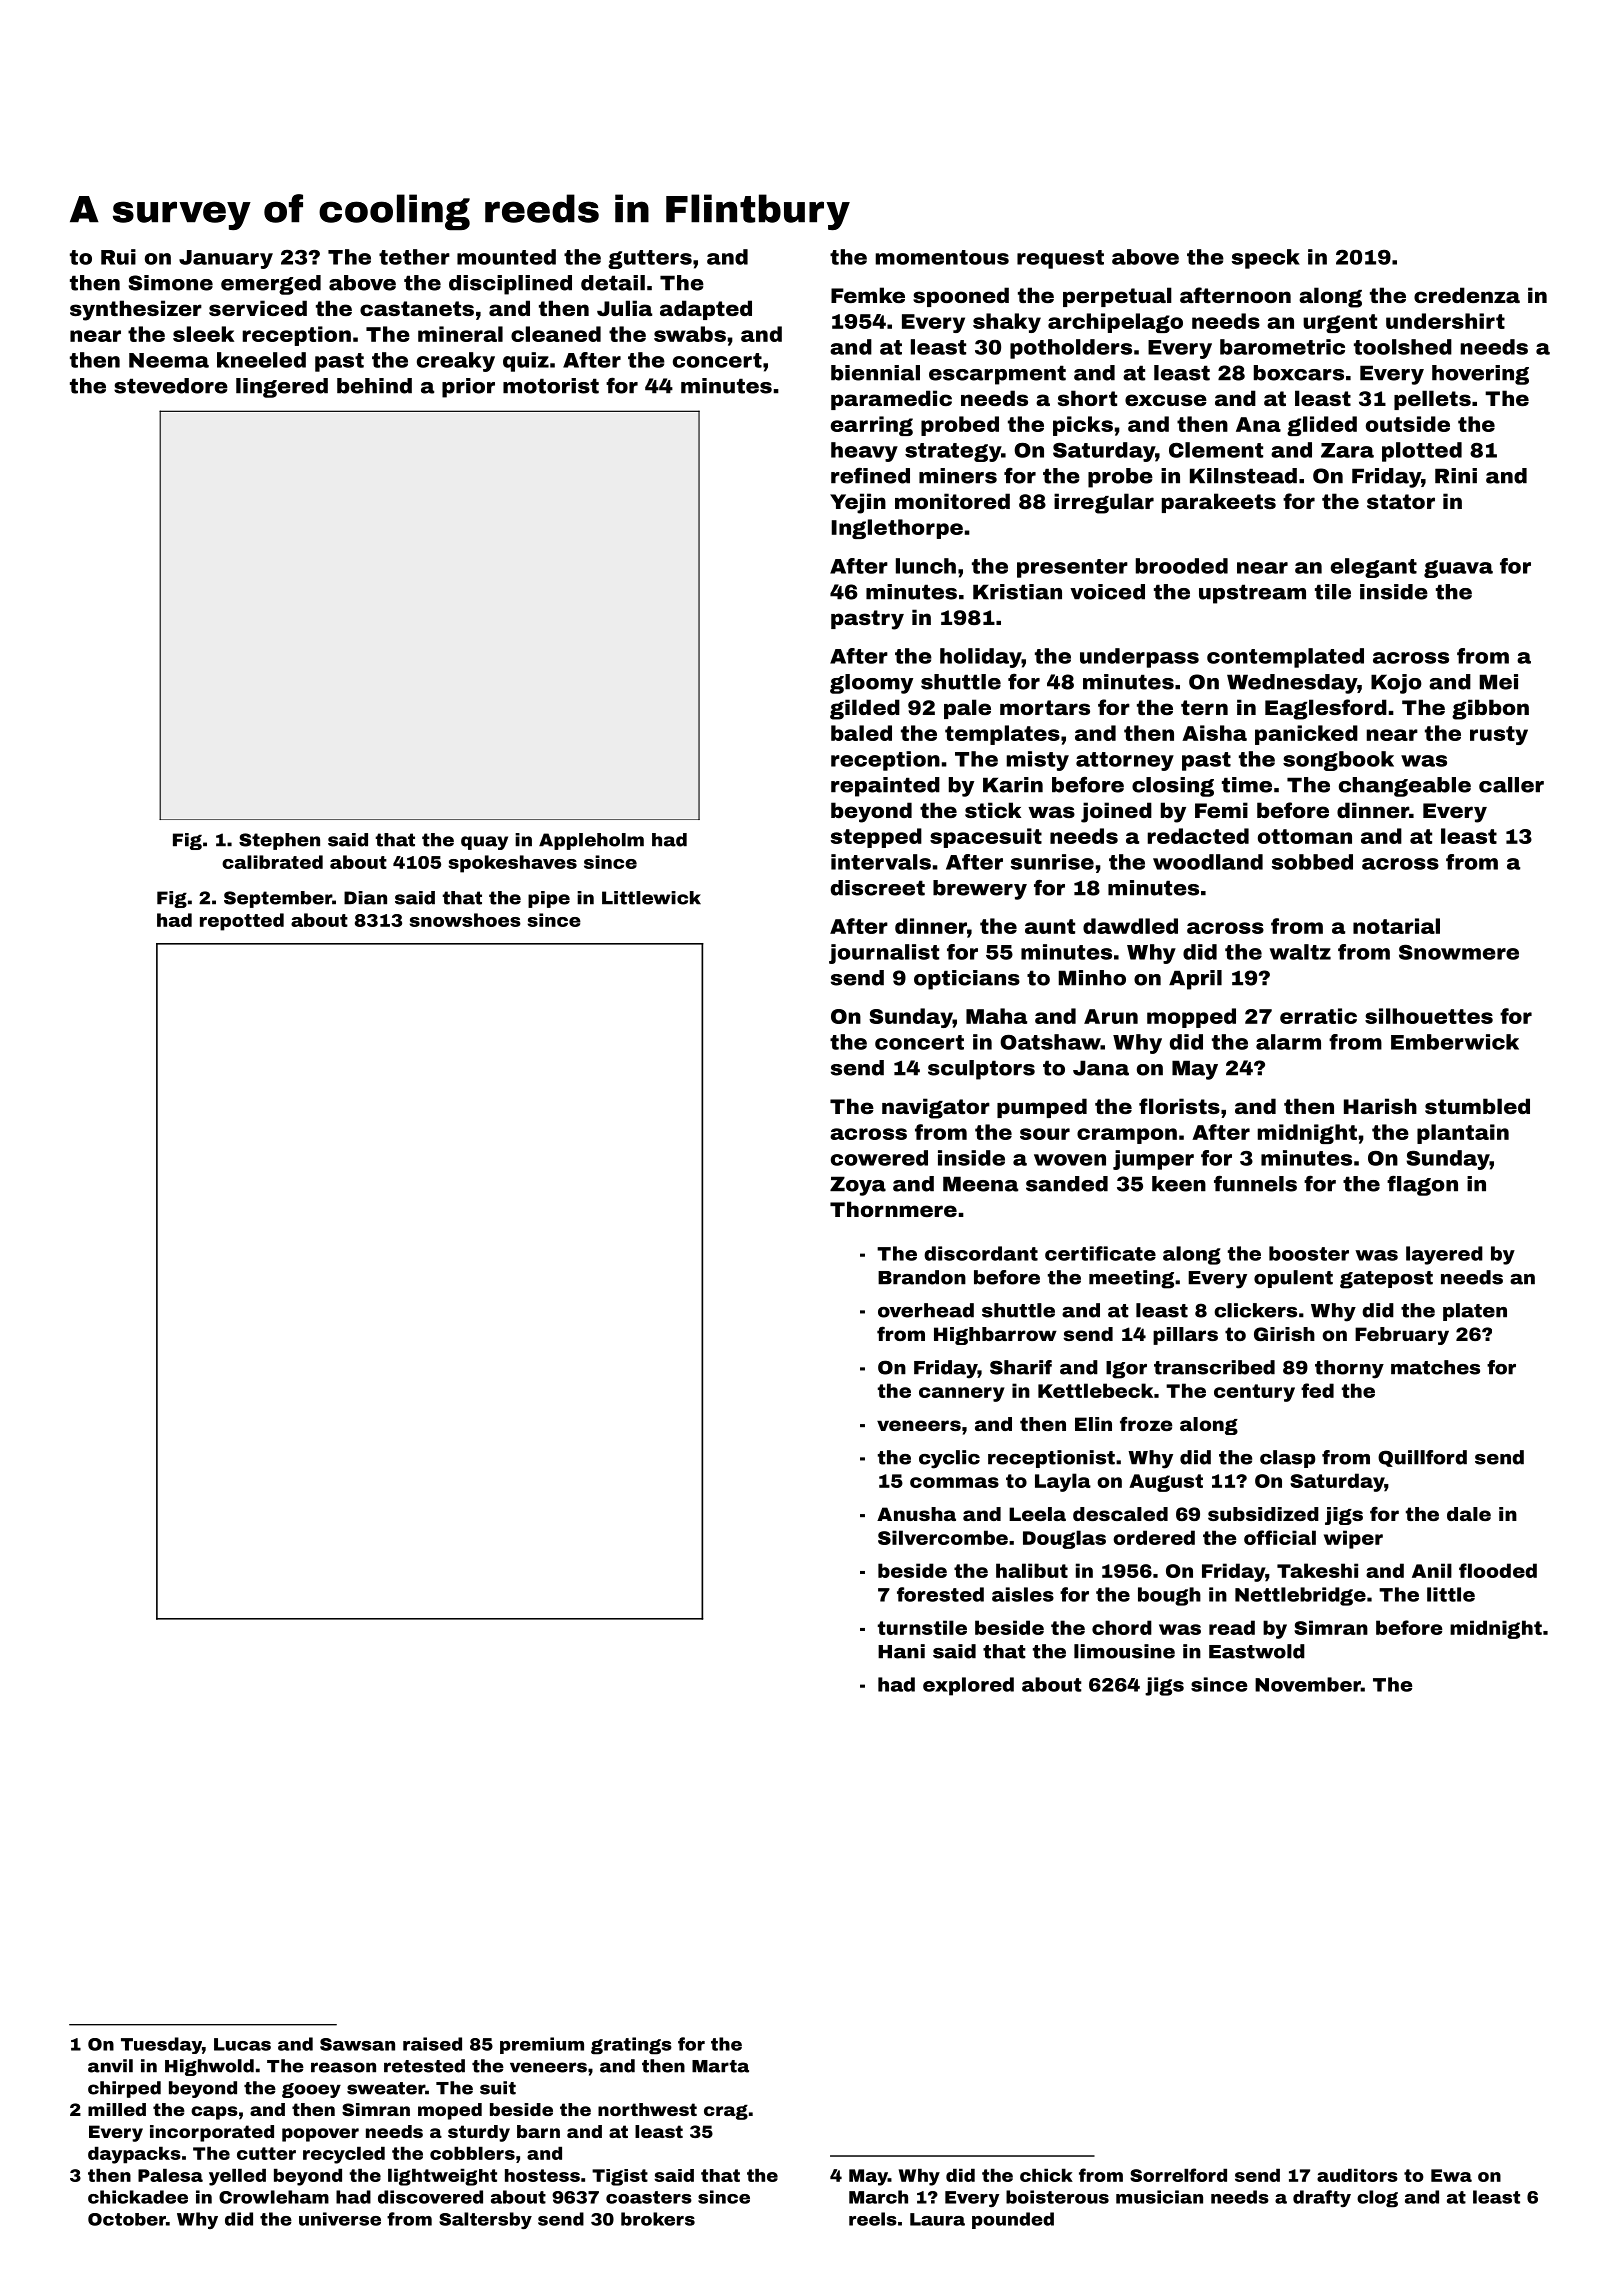 The image size is (1620, 2292). I want to click on brokers, so click(658, 2219).
